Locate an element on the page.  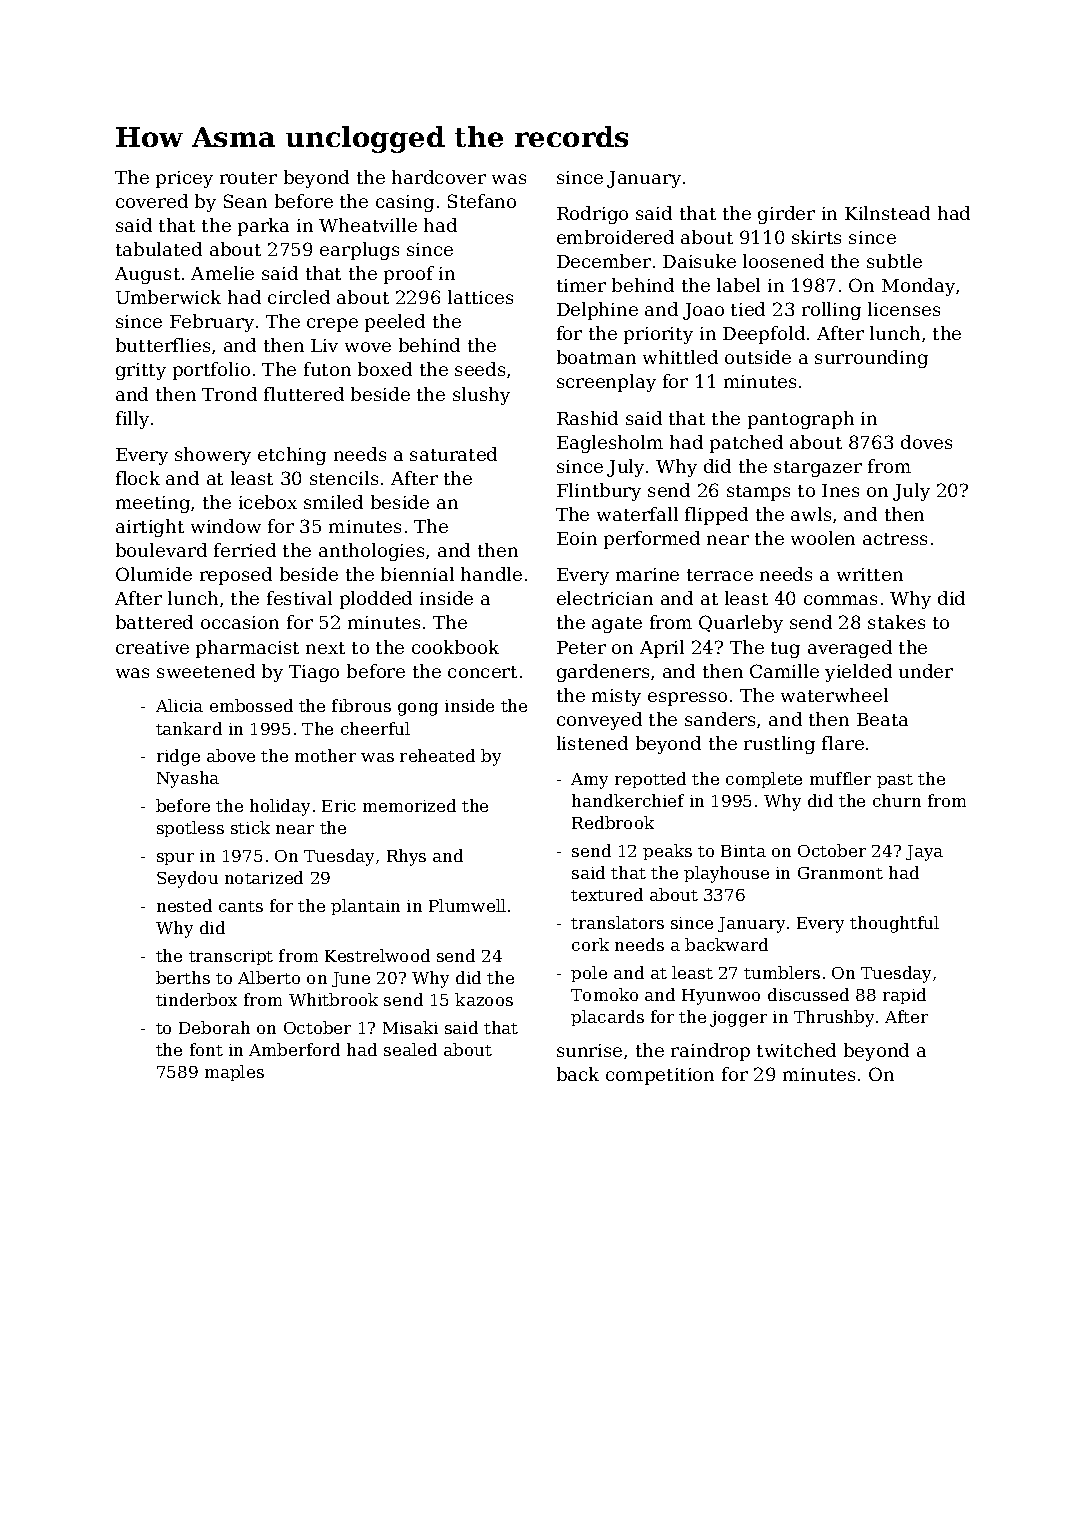
Beata is located at coordinates (882, 719).
